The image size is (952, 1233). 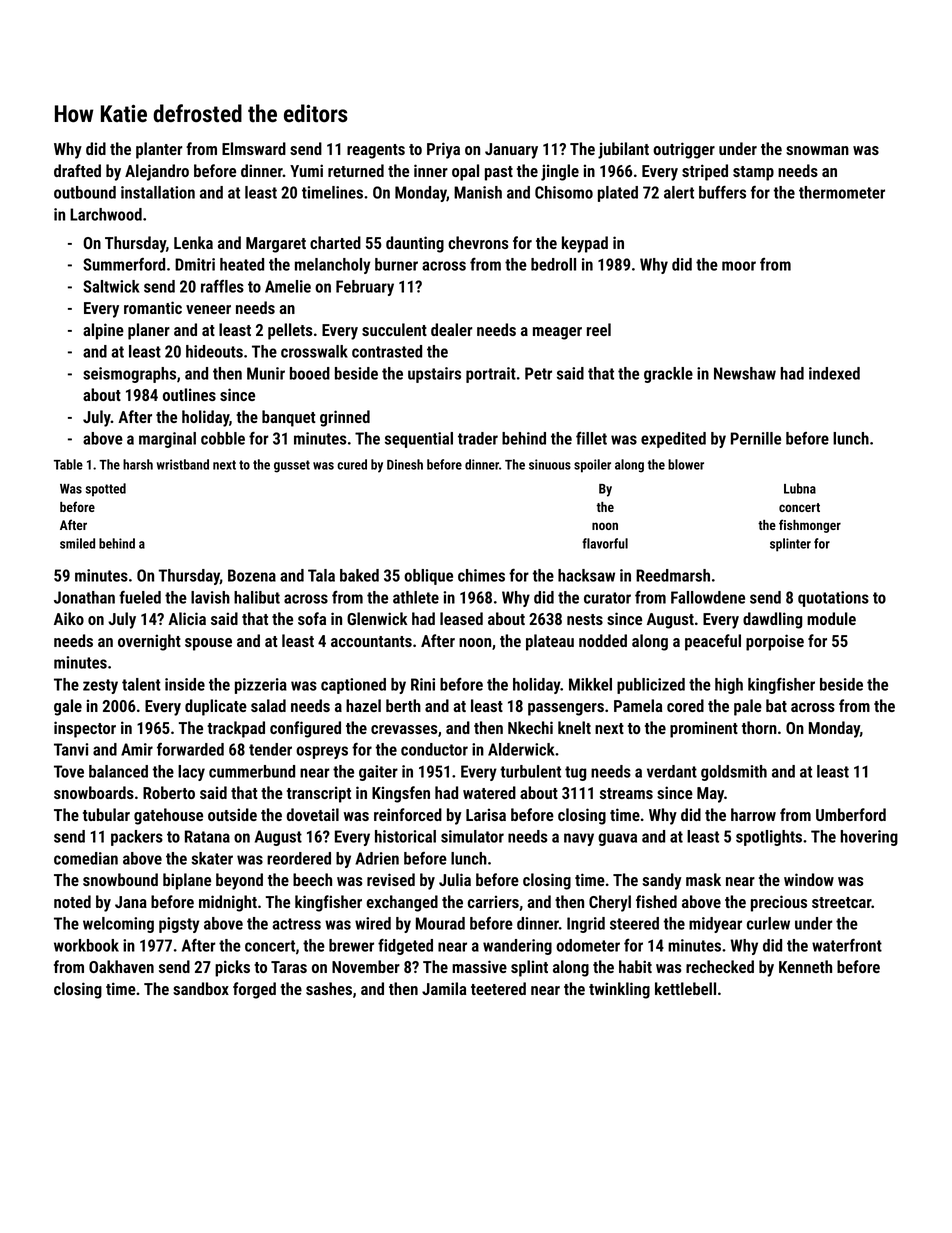 I want to click on thermometer, so click(x=842, y=192).
